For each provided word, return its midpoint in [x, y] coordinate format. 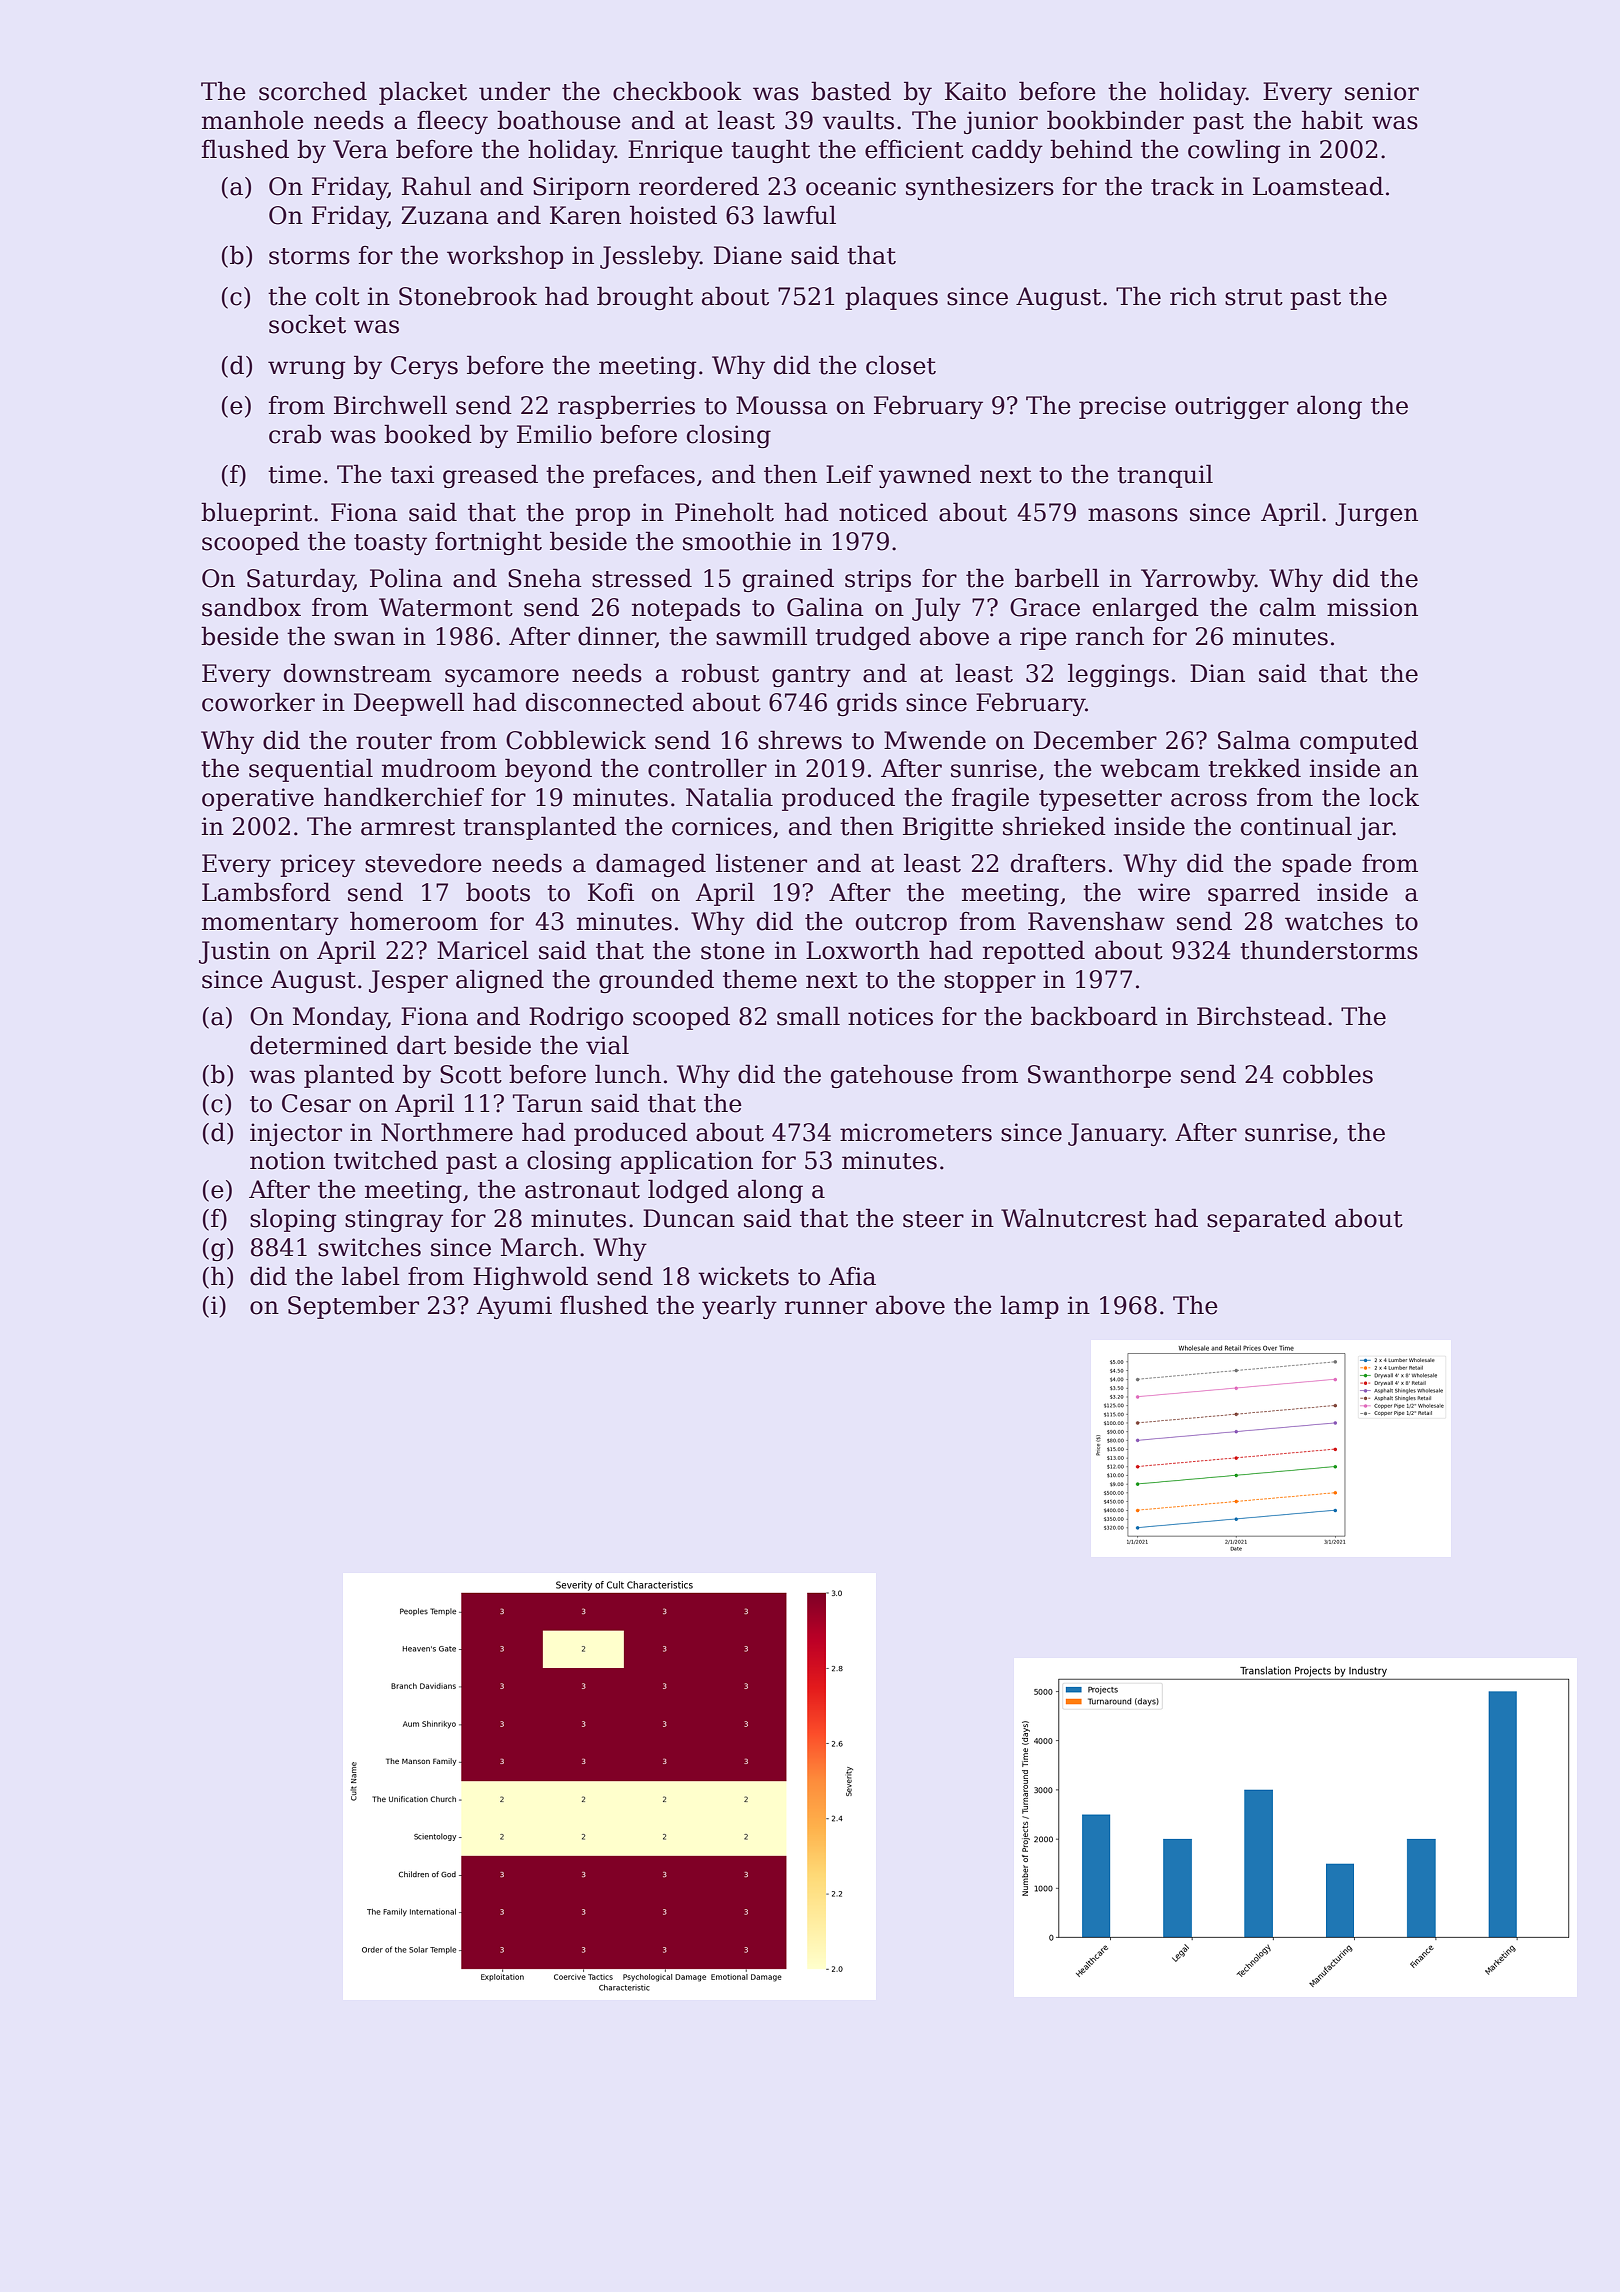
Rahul [436, 186]
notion [287, 1160]
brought [645, 298]
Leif [849, 474]
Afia [852, 1276]
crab [295, 434]
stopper [990, 982]
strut [1254, 297]
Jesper [408, 981]
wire [1164, 892]
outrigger [1232, 407]
